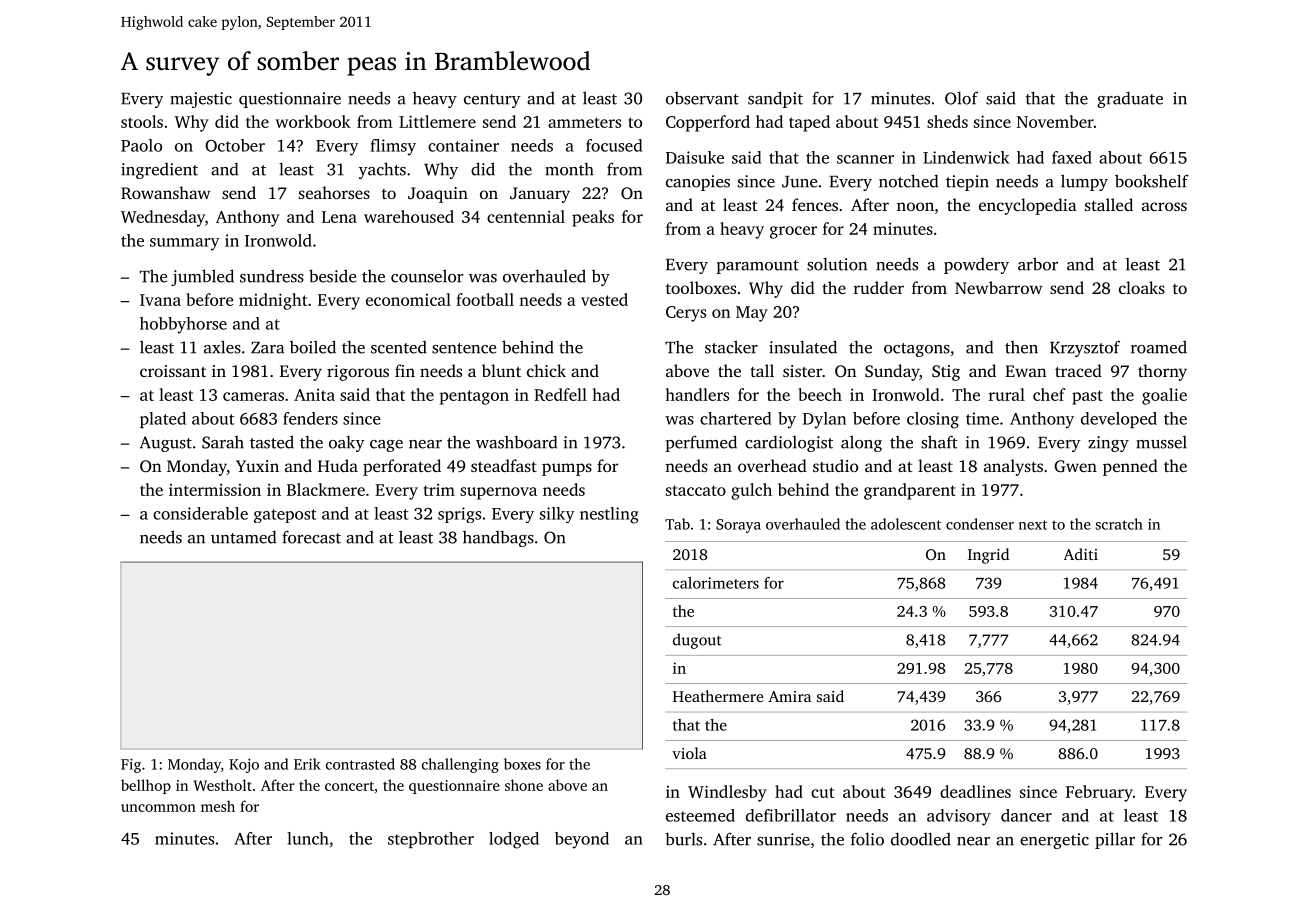  I want to click on Cerys, so click(686, 314).
